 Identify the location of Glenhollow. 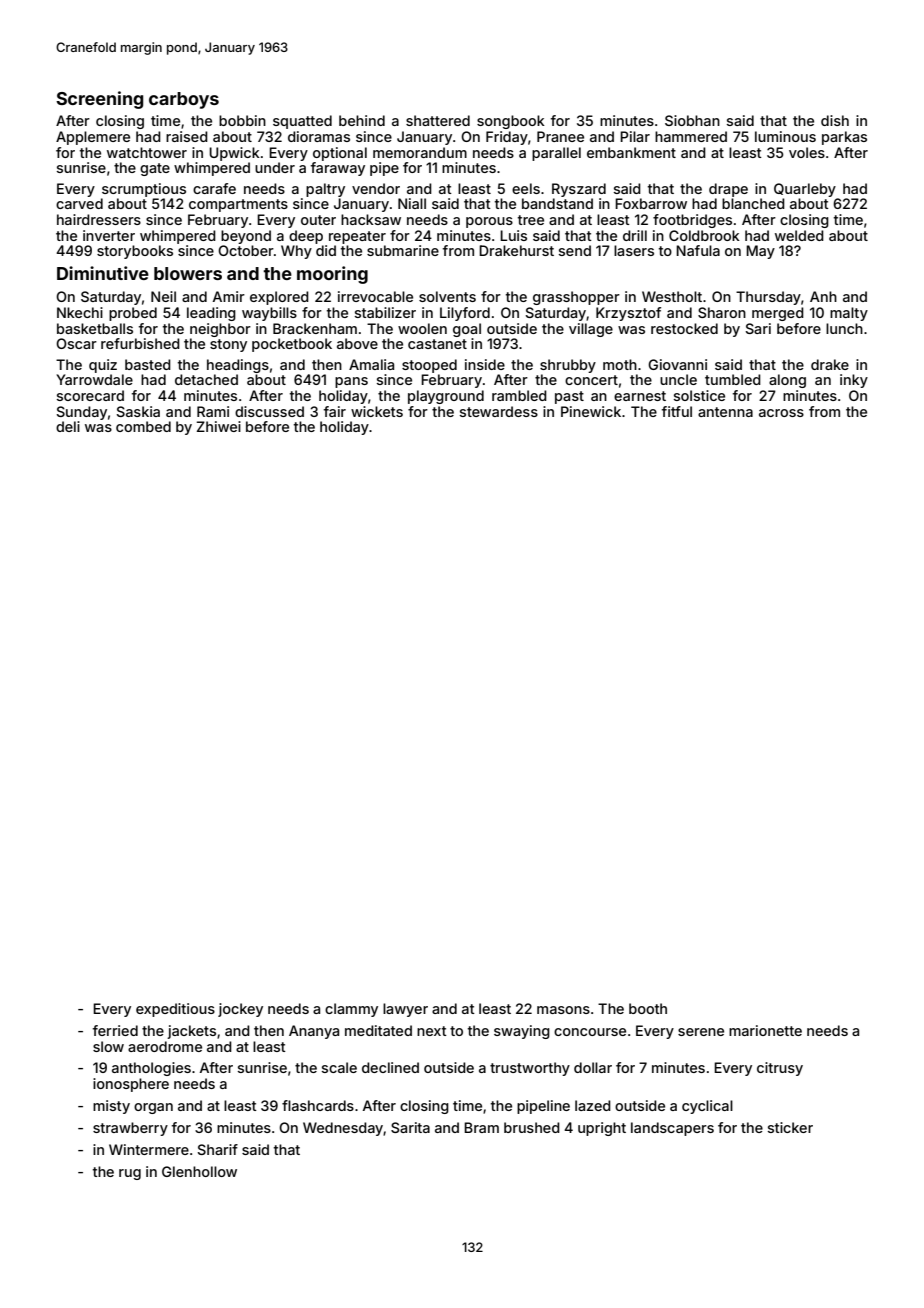
(199, 1171).
